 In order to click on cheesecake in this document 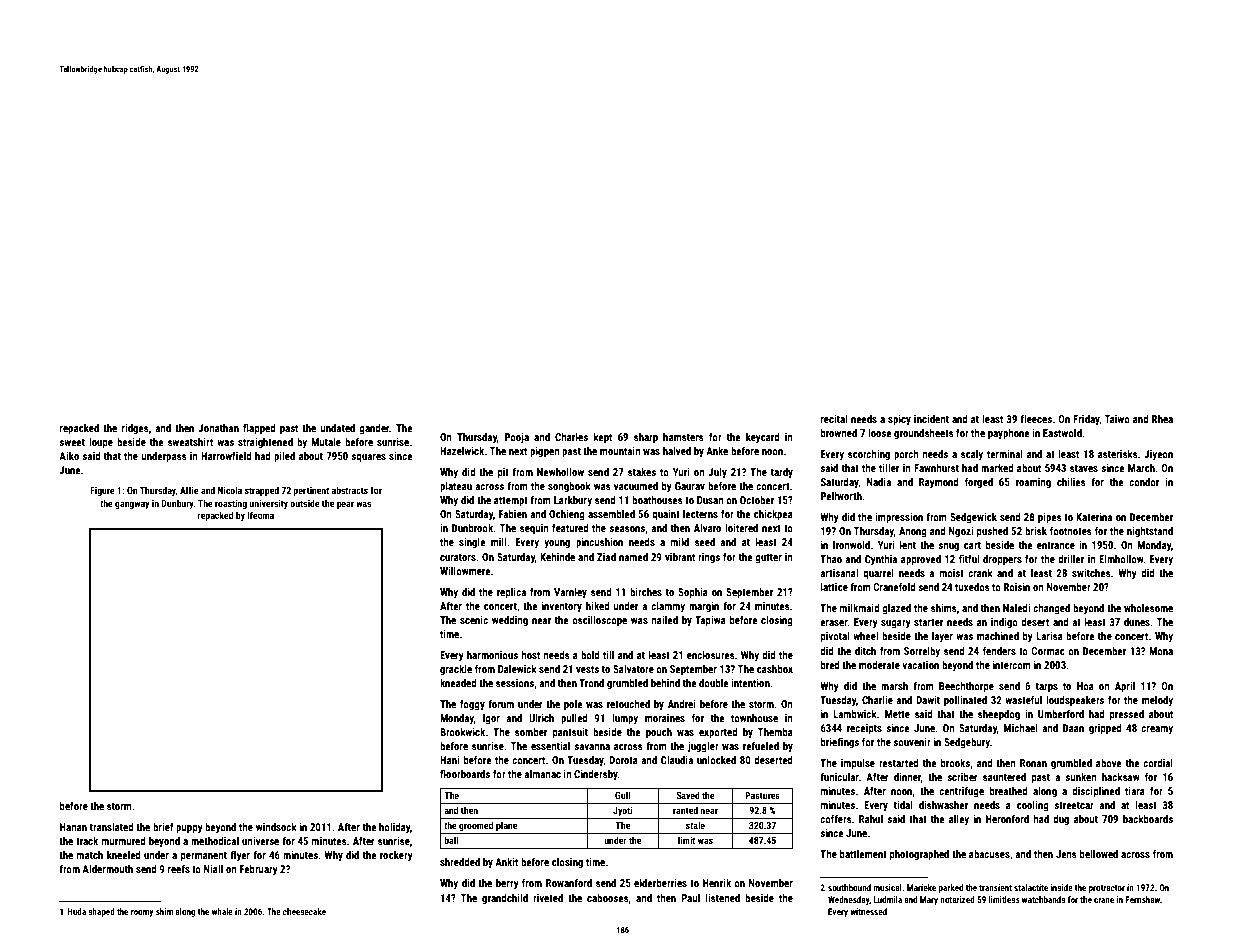, I will do `click(304, 911)`.
